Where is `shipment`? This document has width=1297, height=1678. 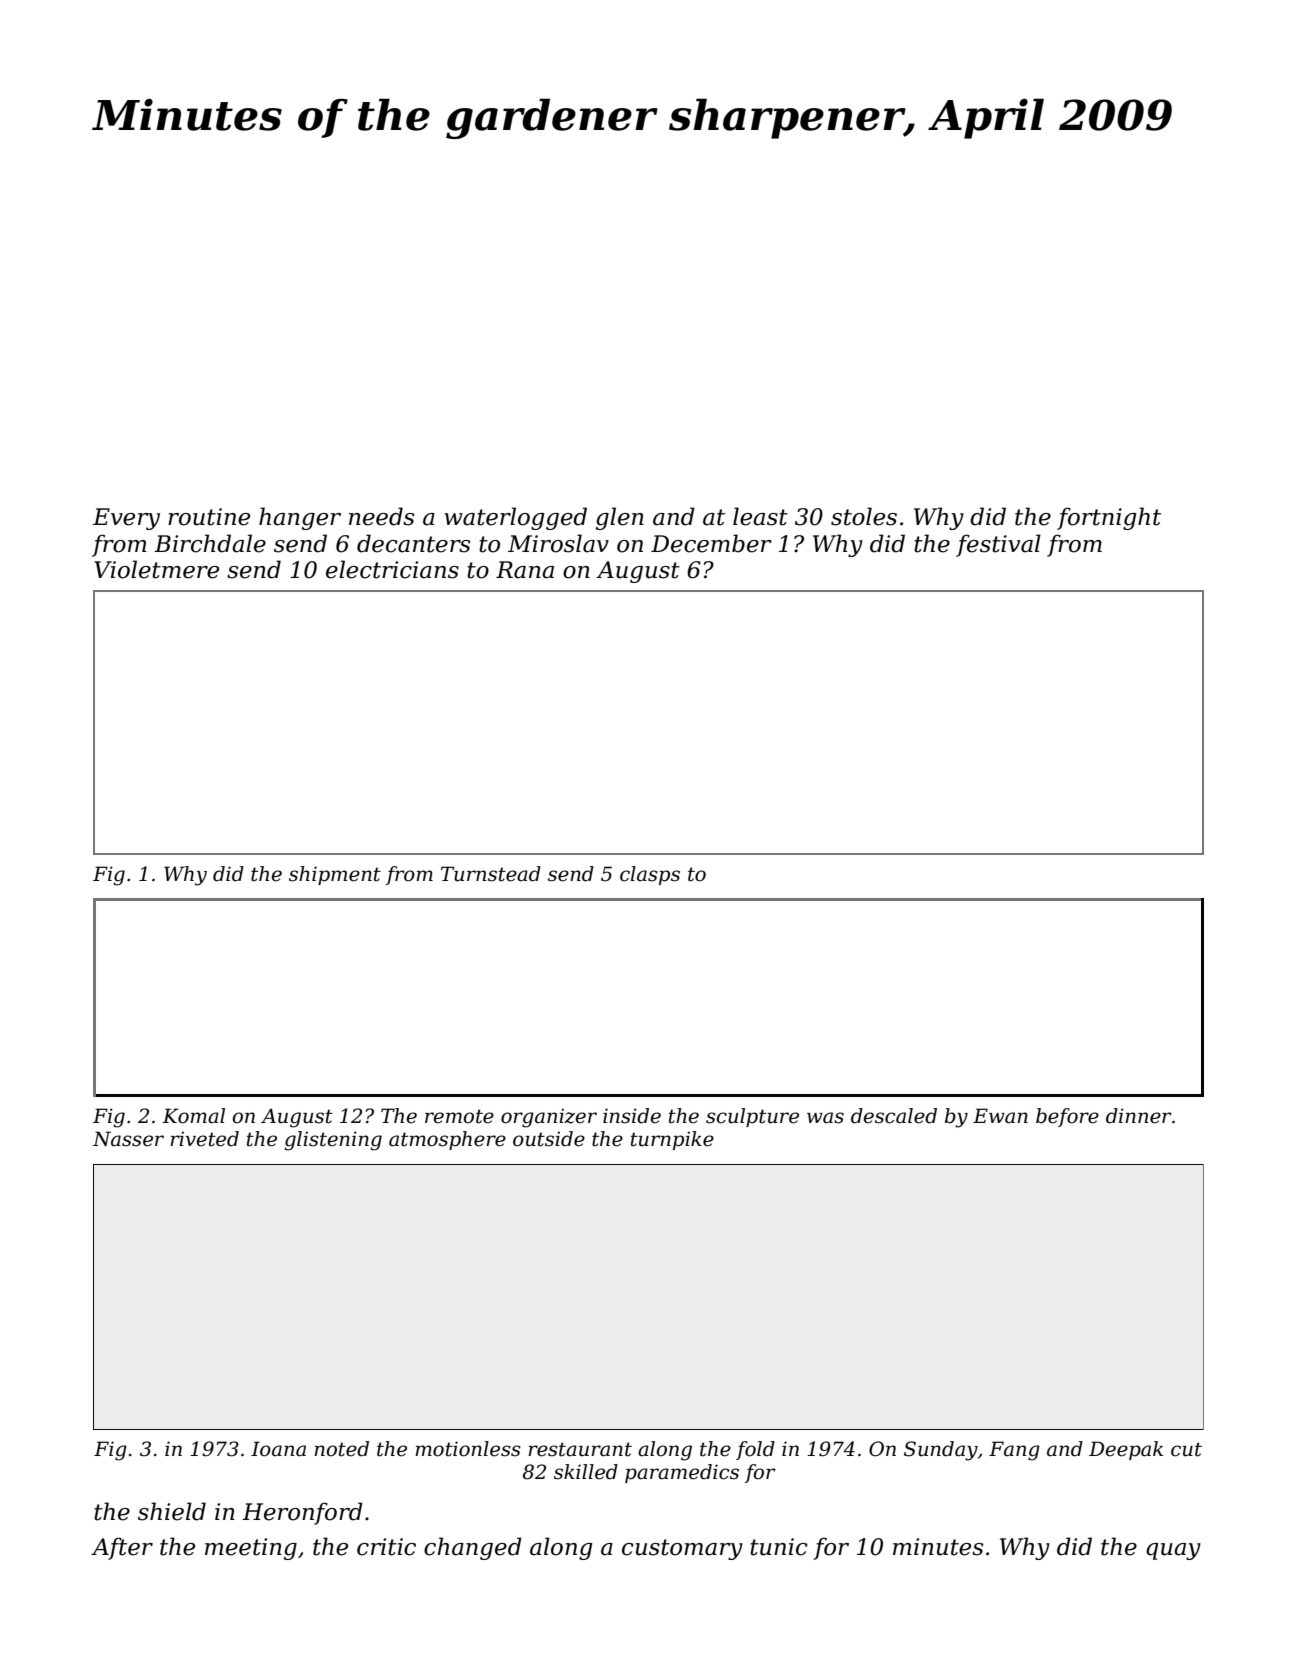
shipment is located at coordinates (335, 875).
